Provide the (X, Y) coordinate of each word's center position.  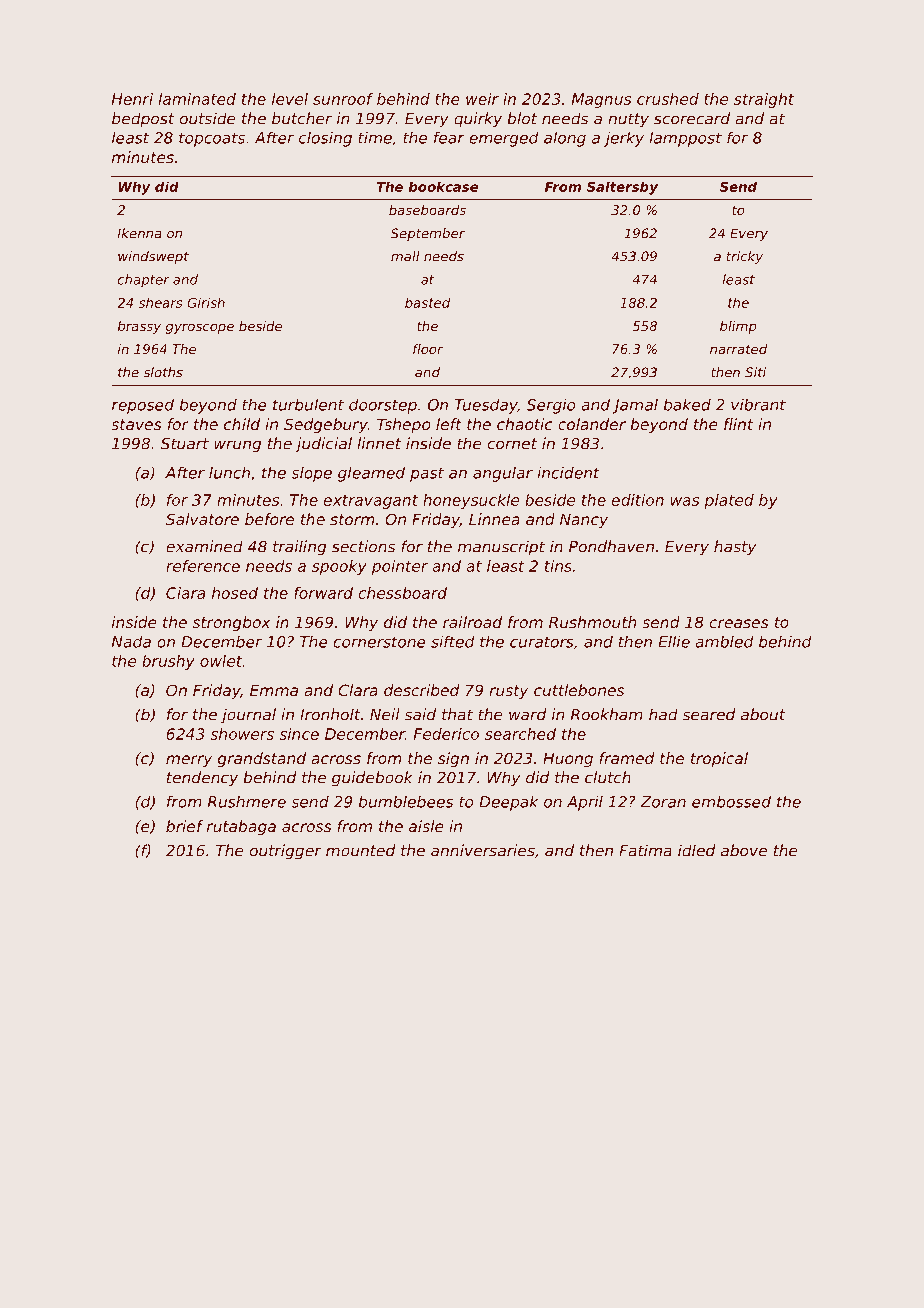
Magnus (601, 100)
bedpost (143, 120)
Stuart (184, 443)
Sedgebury (326, 425)
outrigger (286, 852)
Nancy (584, 520)
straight (764, 100)
